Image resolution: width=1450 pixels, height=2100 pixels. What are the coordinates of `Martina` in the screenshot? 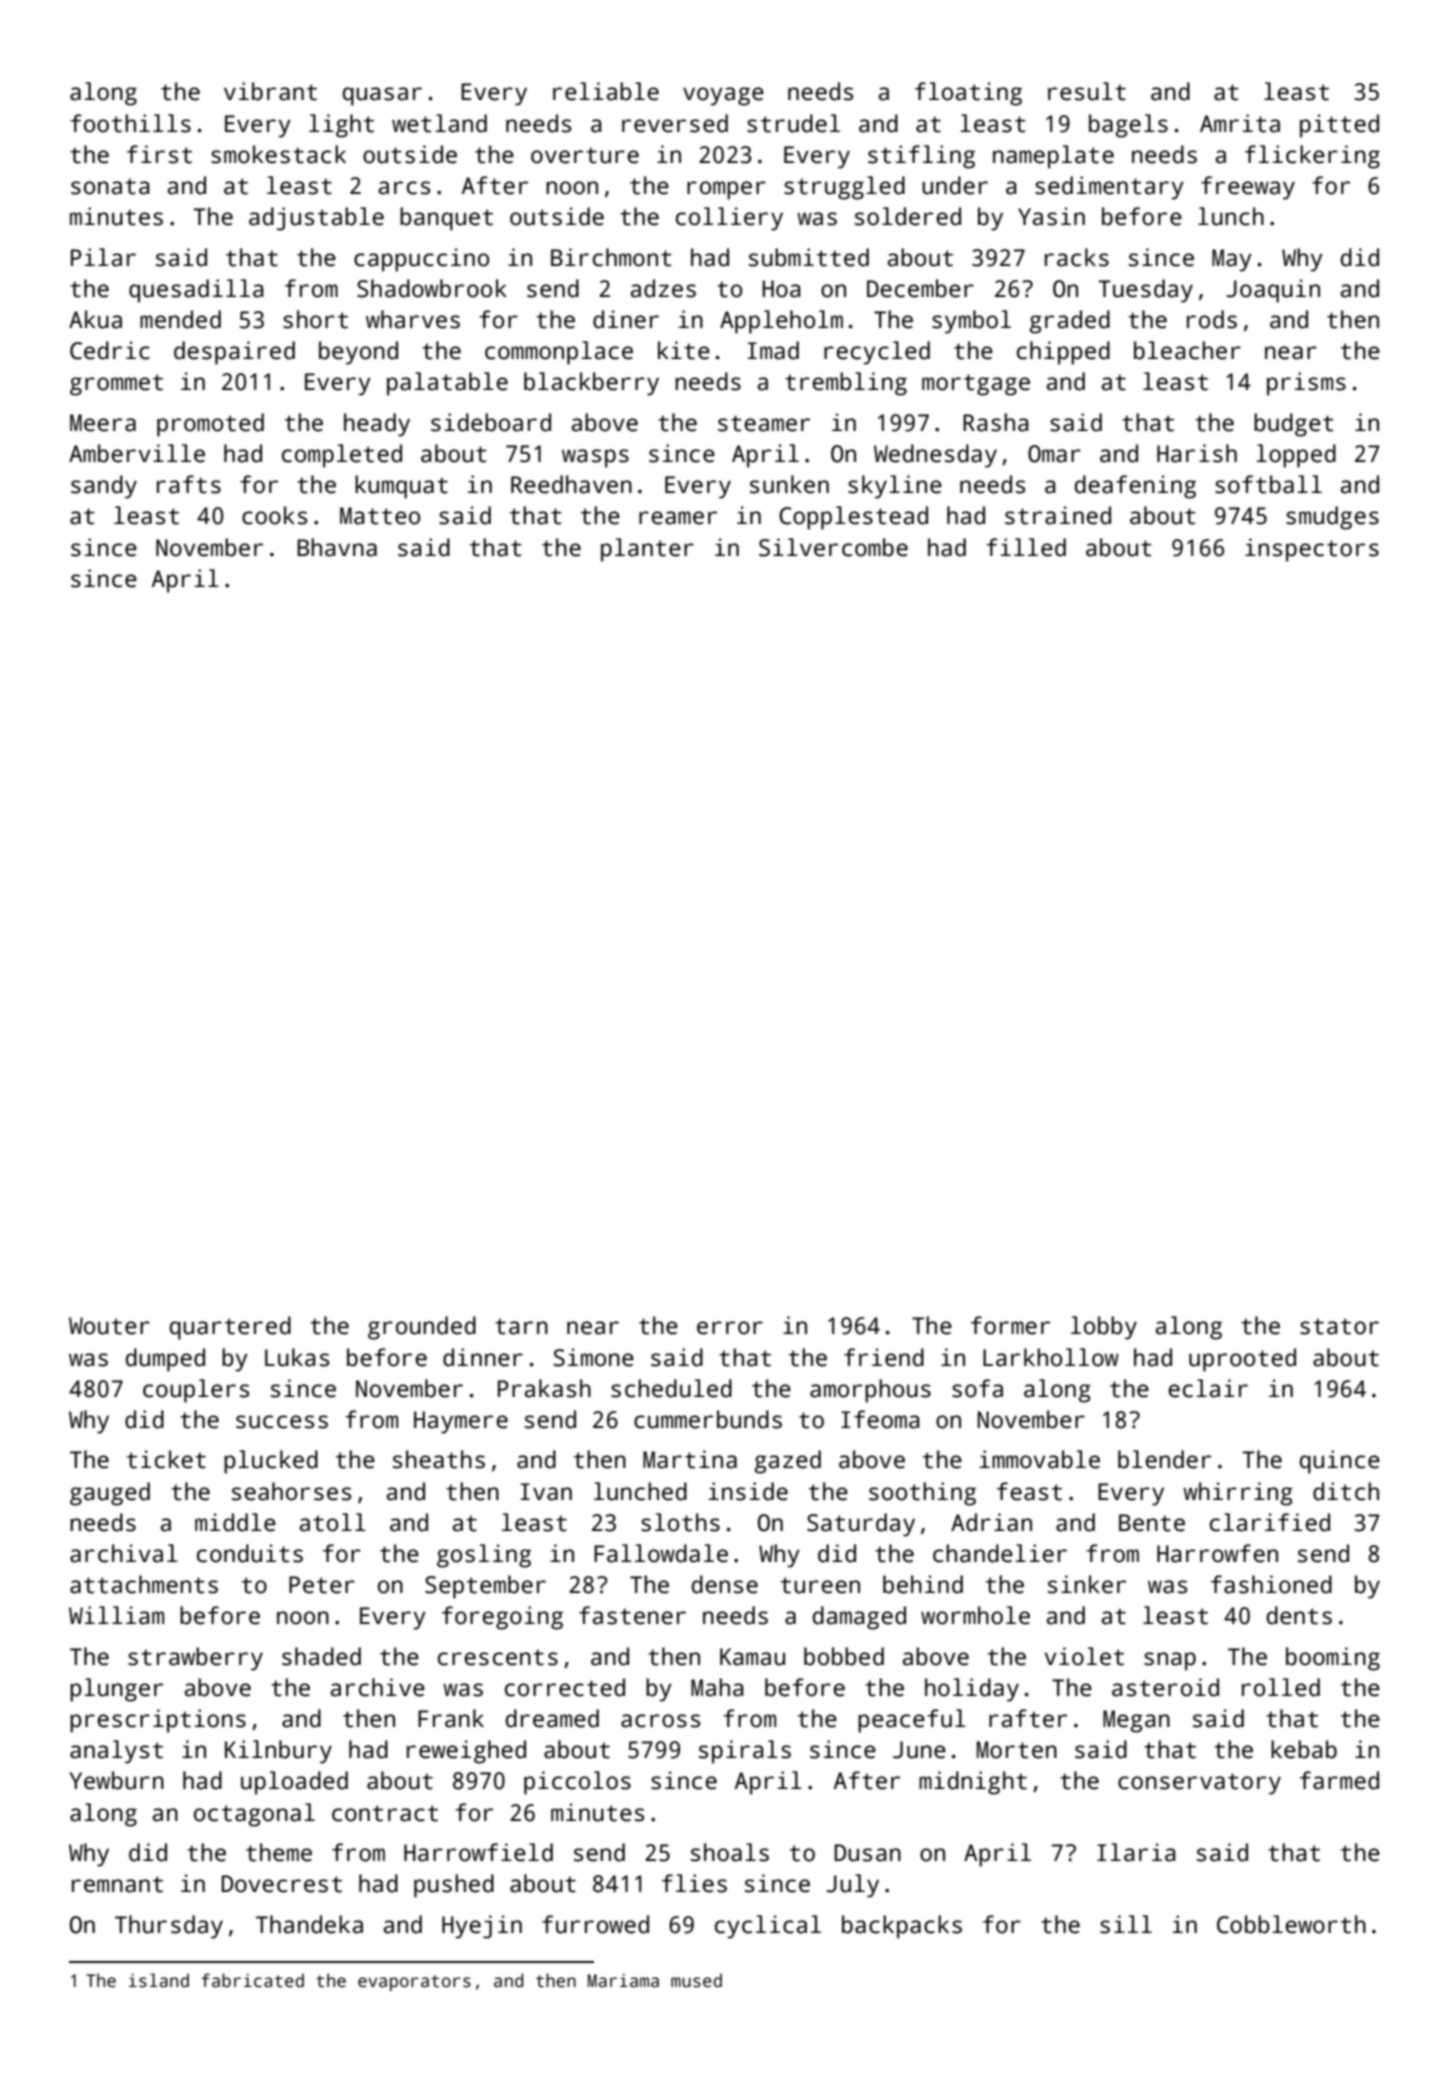 It's located at (690, 1459).
